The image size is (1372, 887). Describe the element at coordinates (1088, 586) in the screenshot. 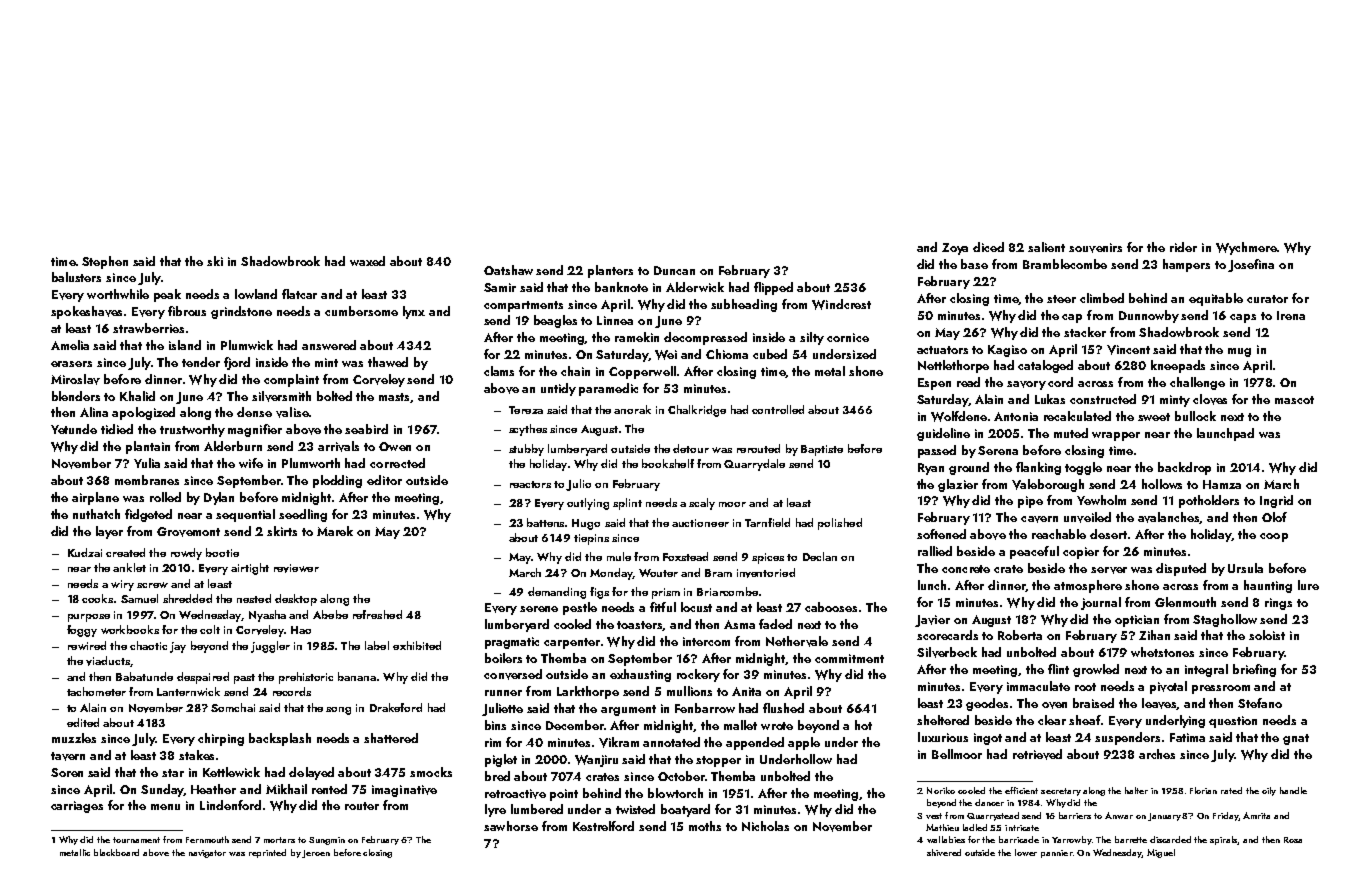

I see `atmosphere` at that location.
